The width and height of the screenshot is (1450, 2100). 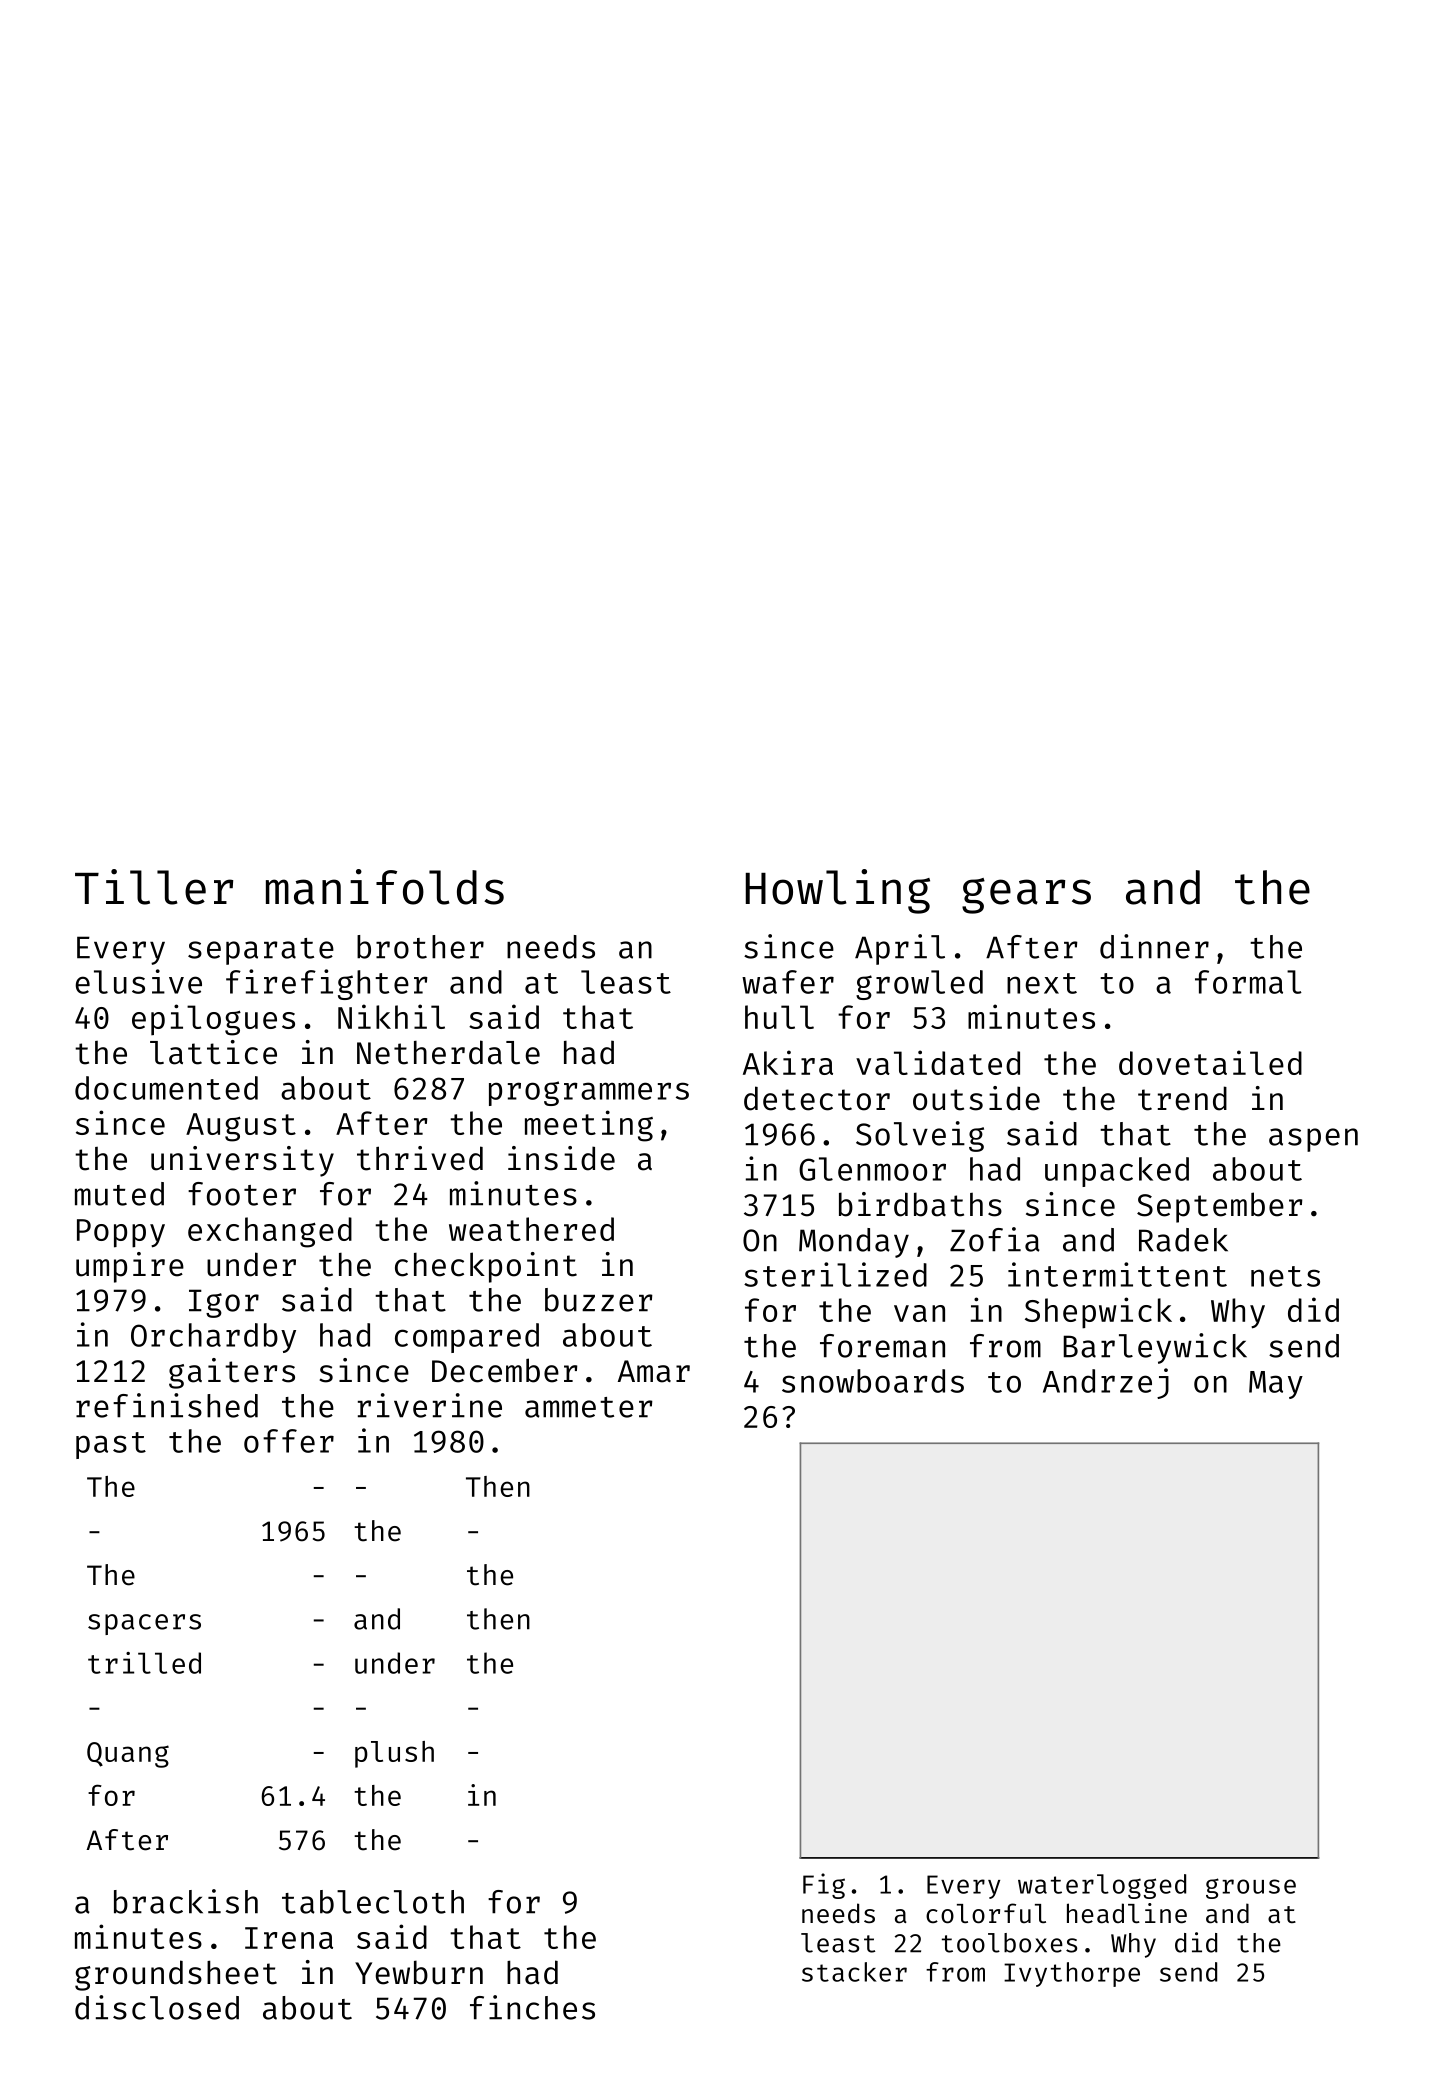 I want to click on checkpoint, so click(x=486, y=1267).
